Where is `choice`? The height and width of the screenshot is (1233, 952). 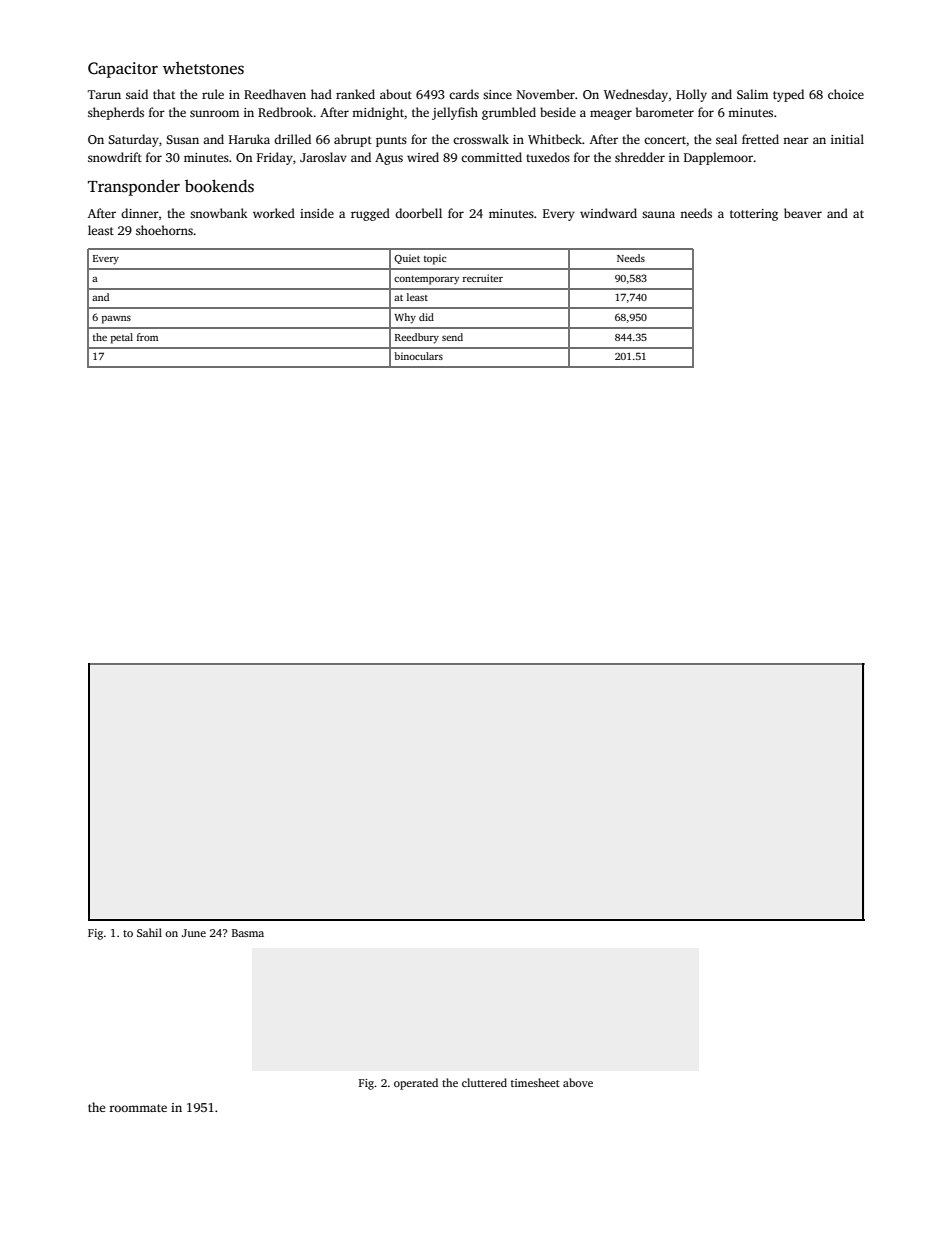
choice is located at coordinates (846, 94).
